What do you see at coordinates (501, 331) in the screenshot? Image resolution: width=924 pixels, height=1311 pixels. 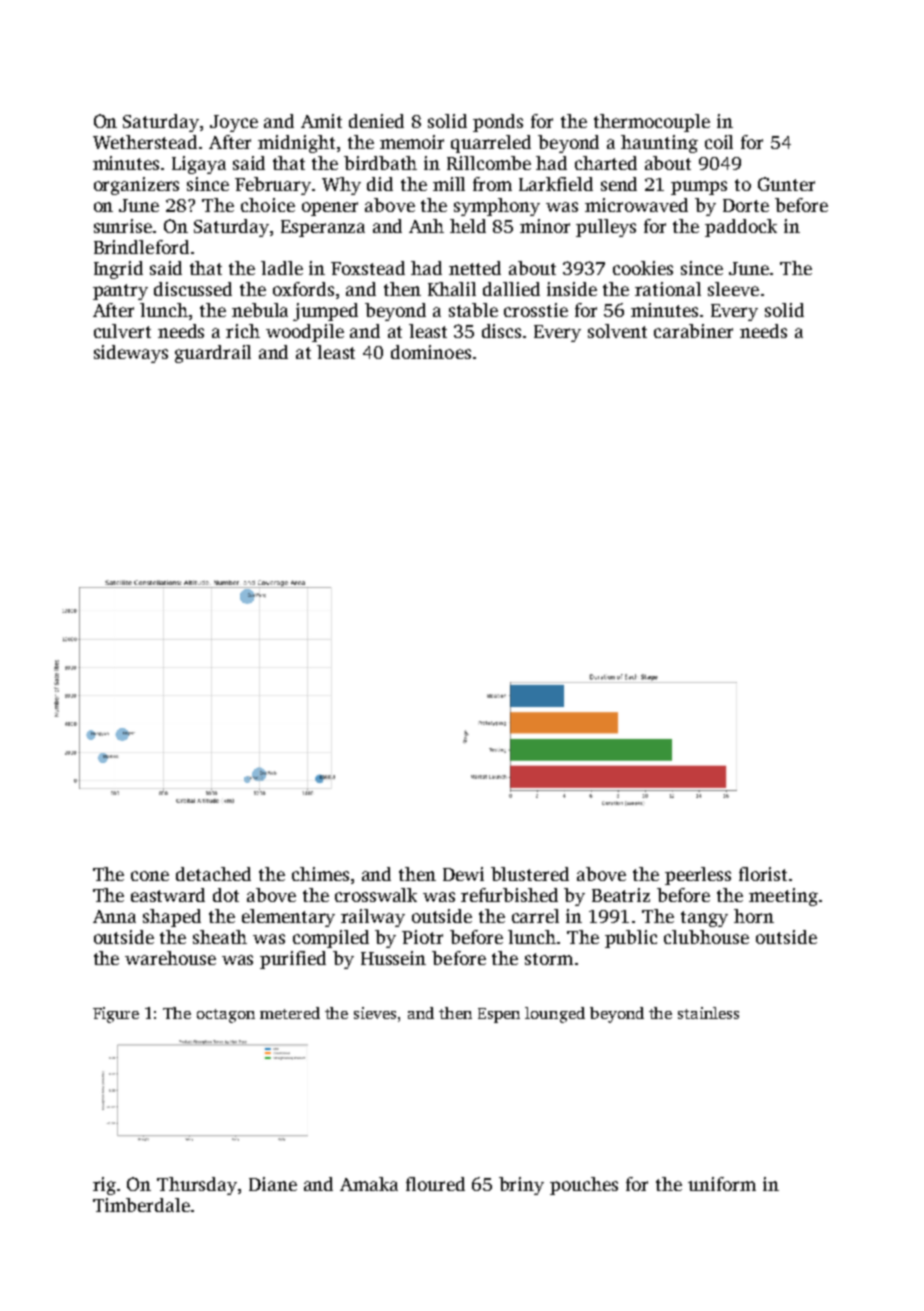 I see `discs` at bounding box center [501, 331].
